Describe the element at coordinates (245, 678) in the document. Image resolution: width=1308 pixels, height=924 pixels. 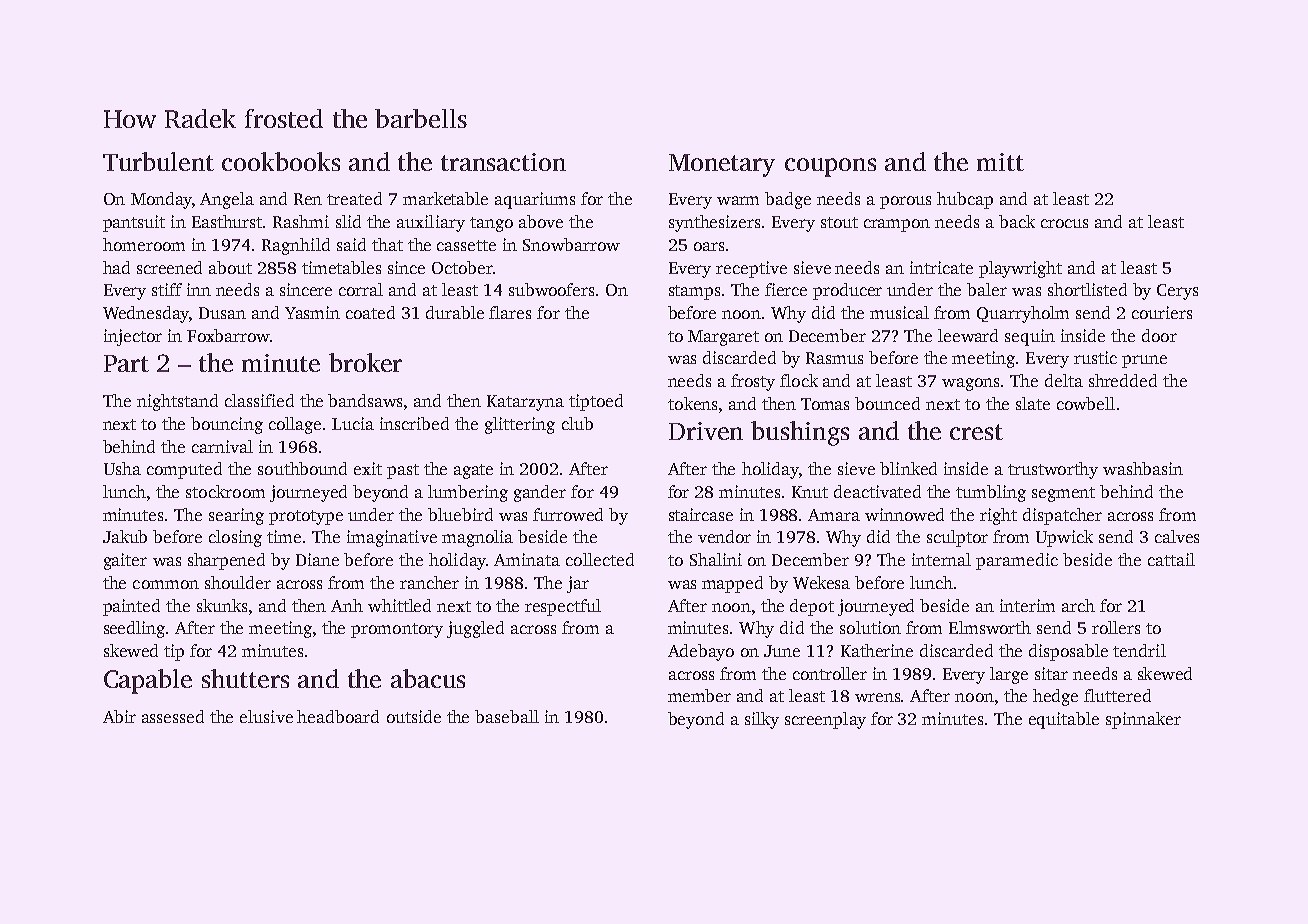
I see `shutters` at that location.
